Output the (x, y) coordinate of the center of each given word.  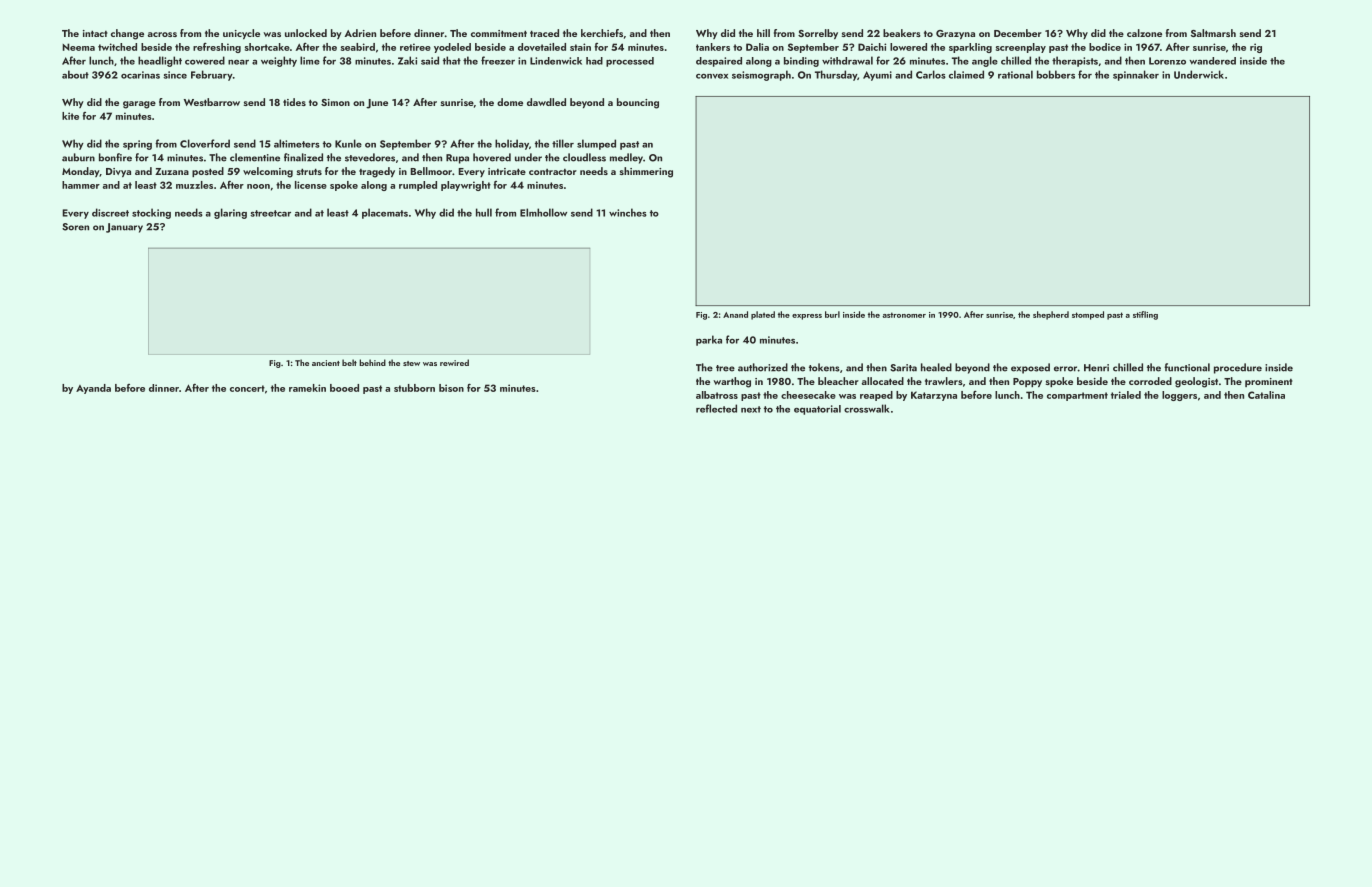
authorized (763, 367)
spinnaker (1136, 75)
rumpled (418, 186)
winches (628, 212)
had (594, 61)
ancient (326, 363)
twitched (117, 47)
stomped (1088, 315)
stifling (1145, 315)
